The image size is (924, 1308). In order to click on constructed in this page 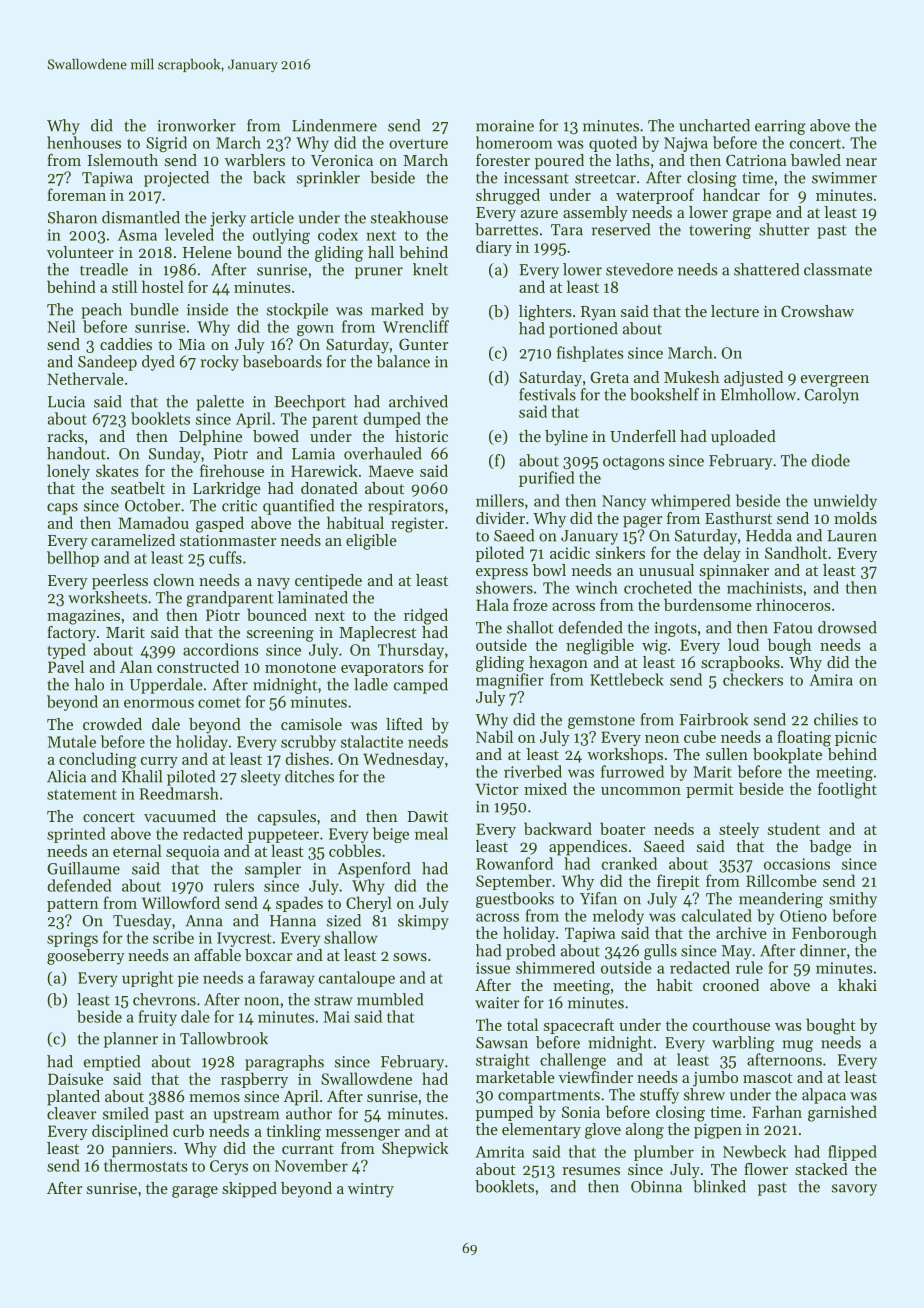, I will do `click(198, 666)`.
